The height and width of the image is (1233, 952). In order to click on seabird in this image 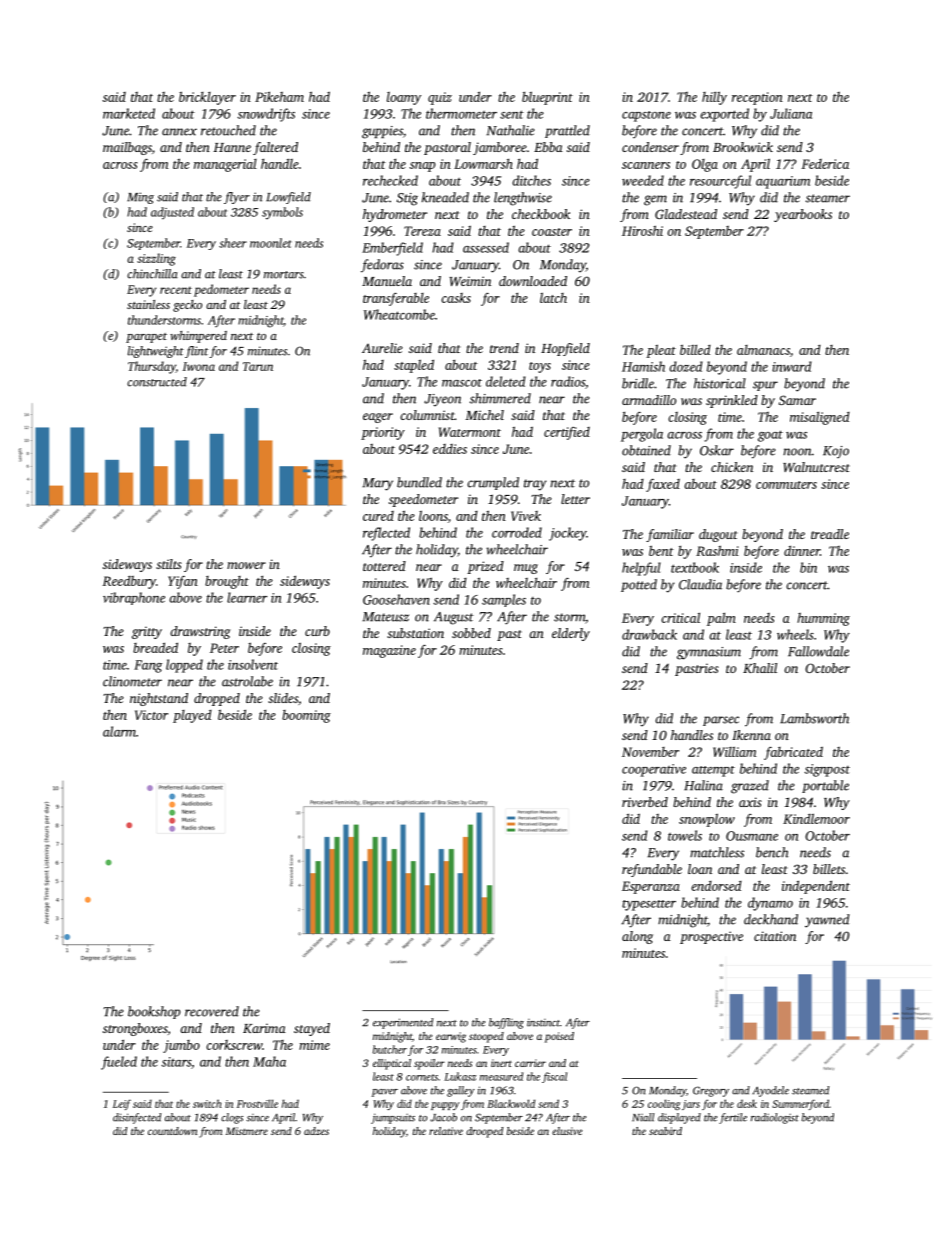, I will do `click(665, 1131)`.
